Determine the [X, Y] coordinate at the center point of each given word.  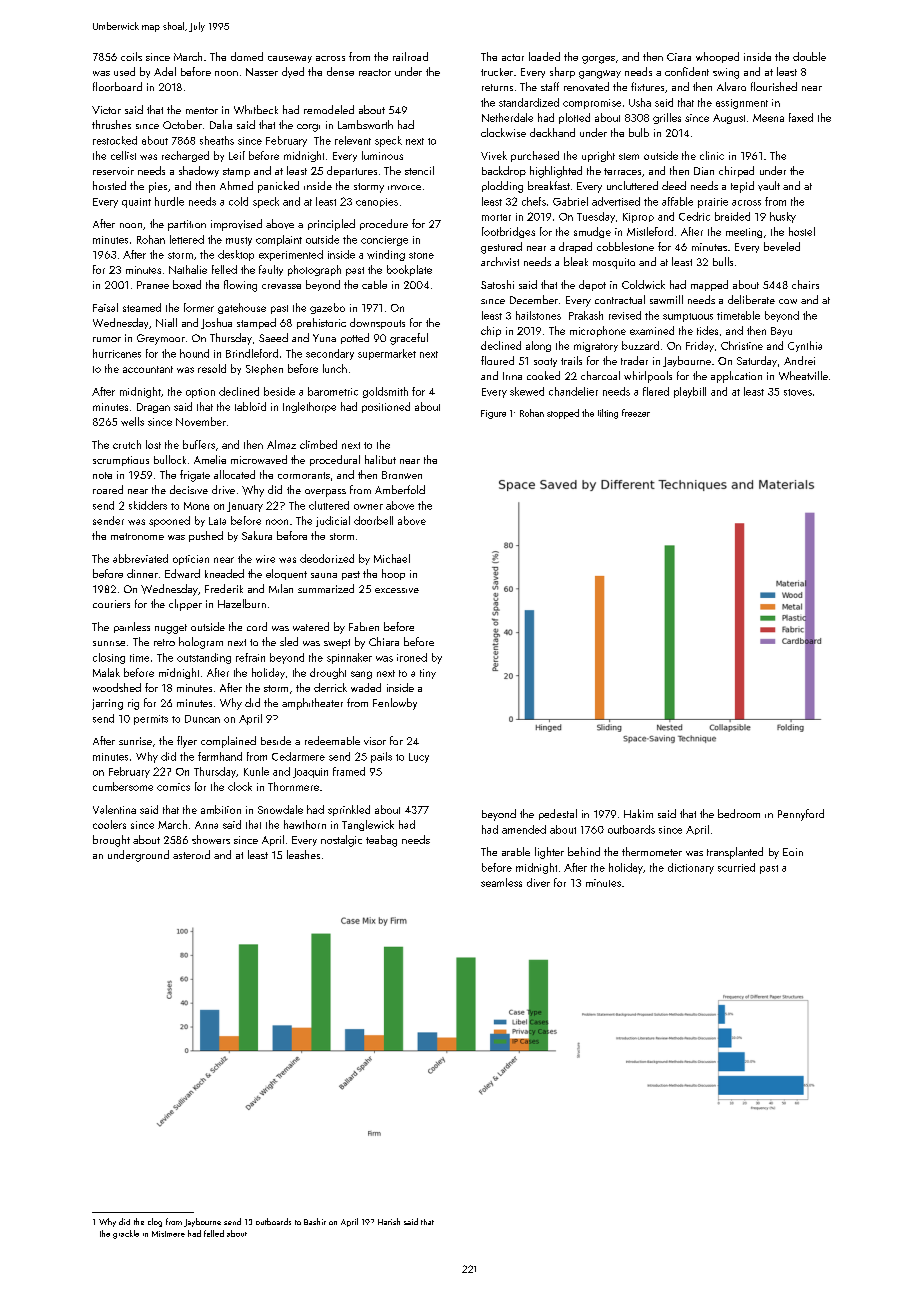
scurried [736, 867]
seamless [501, 882]
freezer [636, 413]
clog [155, 1222]
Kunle [256, 771]
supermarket [387, 354]
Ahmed [236, 185]
